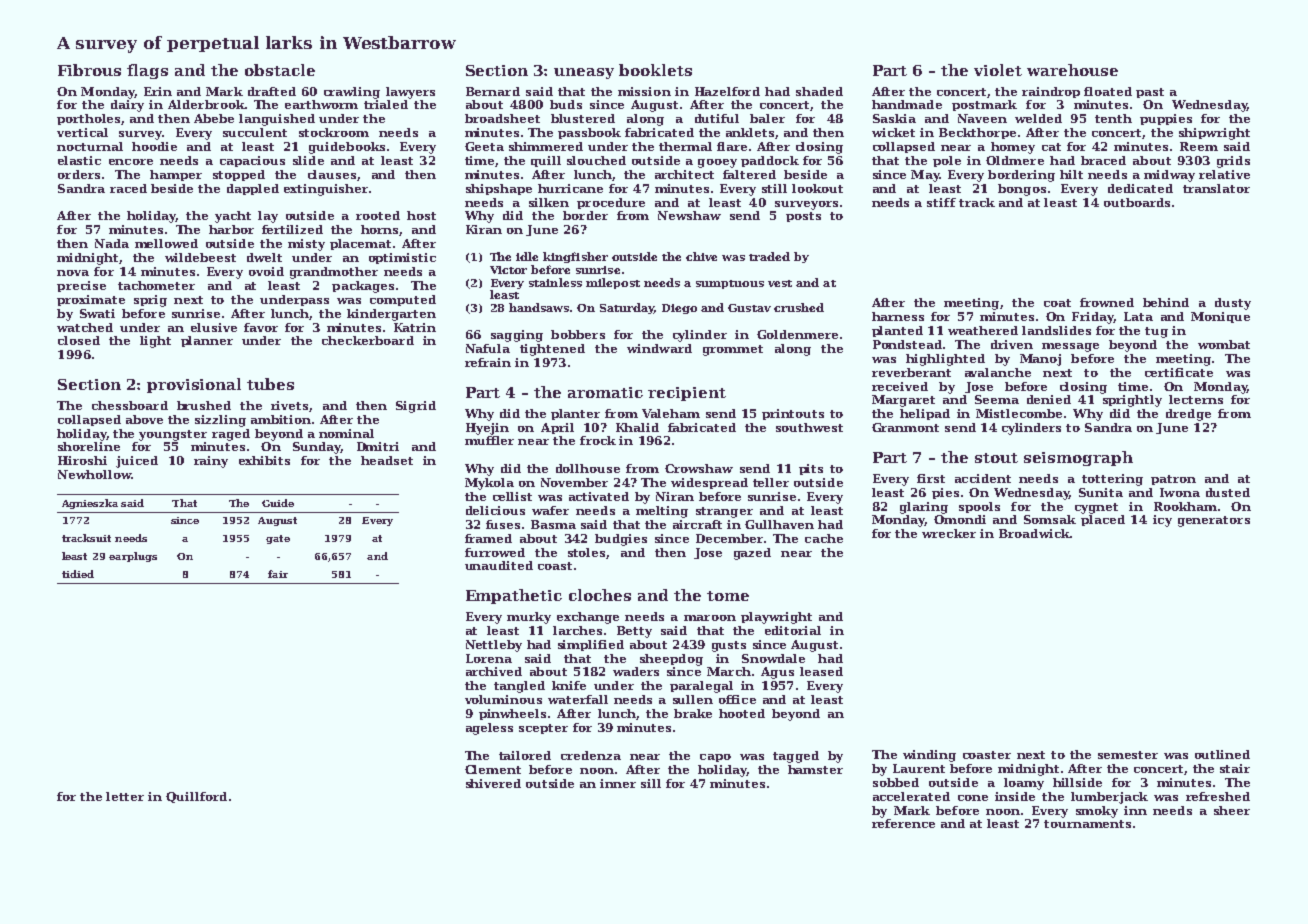 This image has height=924, width=1308. What do you see at coordinates (1107, 302) in the image?
I see `frowned` at bounding box center [1107, 302].
